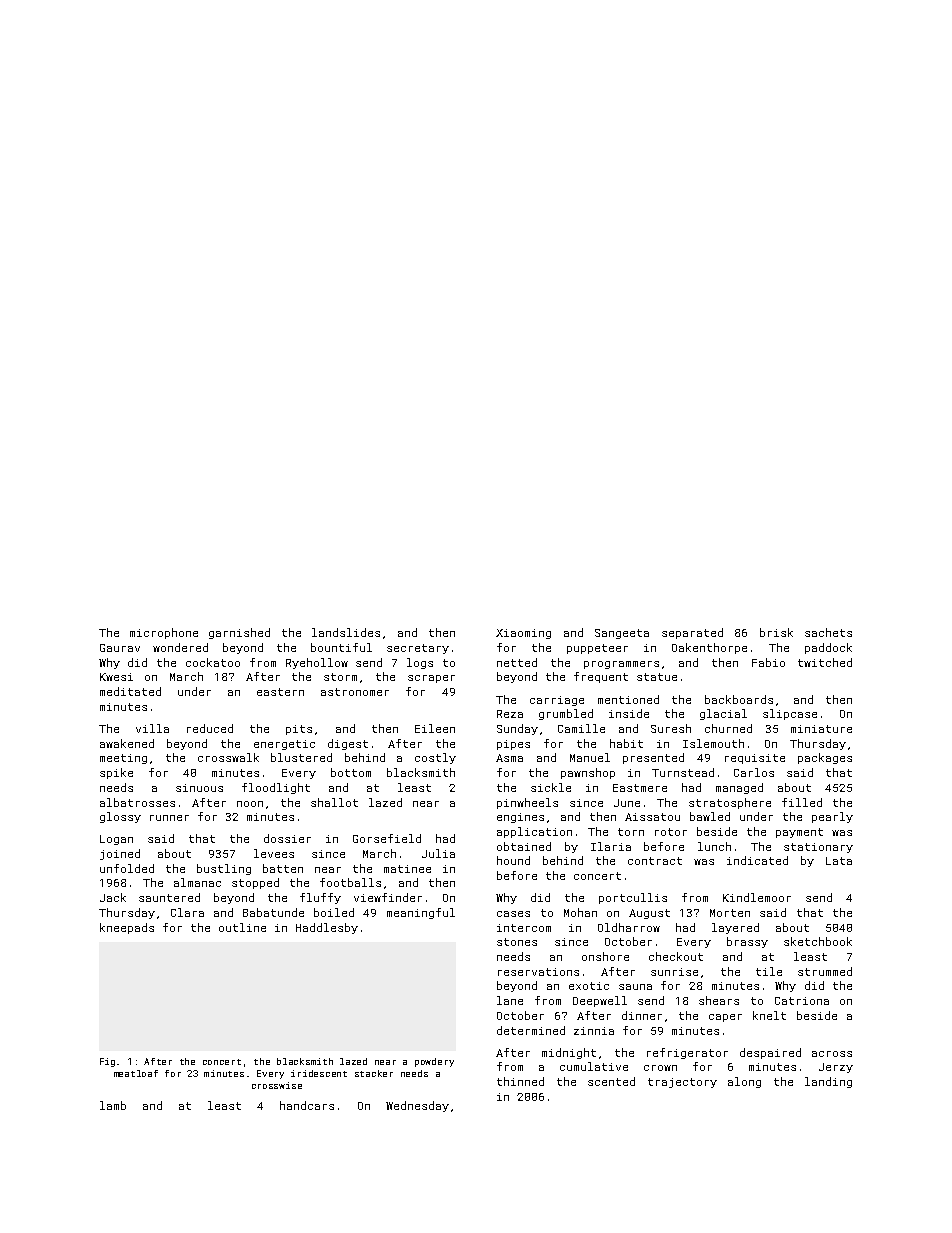 The height and width of the image is (1233, 952). I want to click on sketchbook, so click(818, 941).
